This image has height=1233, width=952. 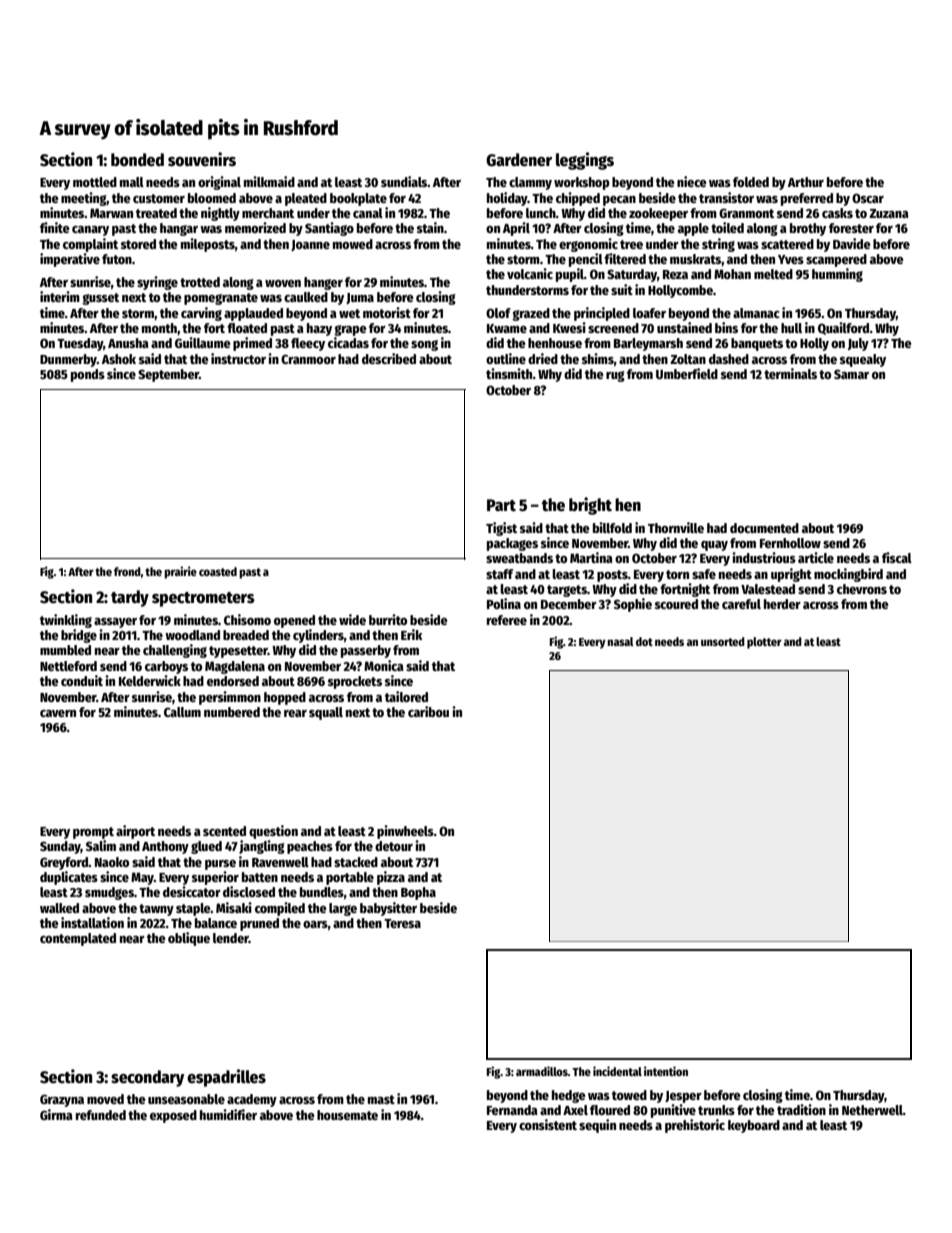 What do you see at coordinates (202, 159) in the image?
I see `souvenirs` at bounding box center [202, 159].
